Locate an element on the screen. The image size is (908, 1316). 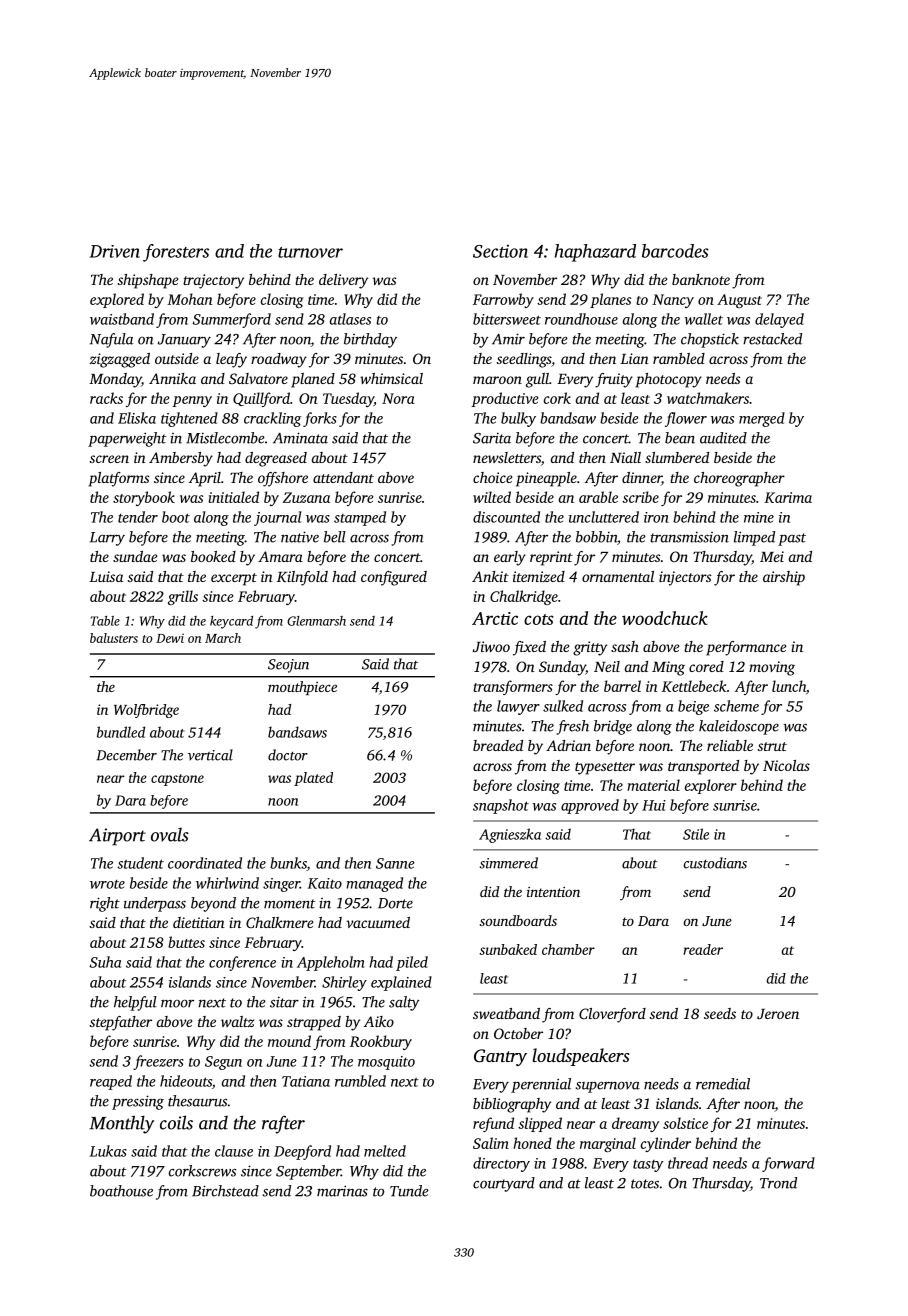
Nora is located at coordinates (398, 398).
